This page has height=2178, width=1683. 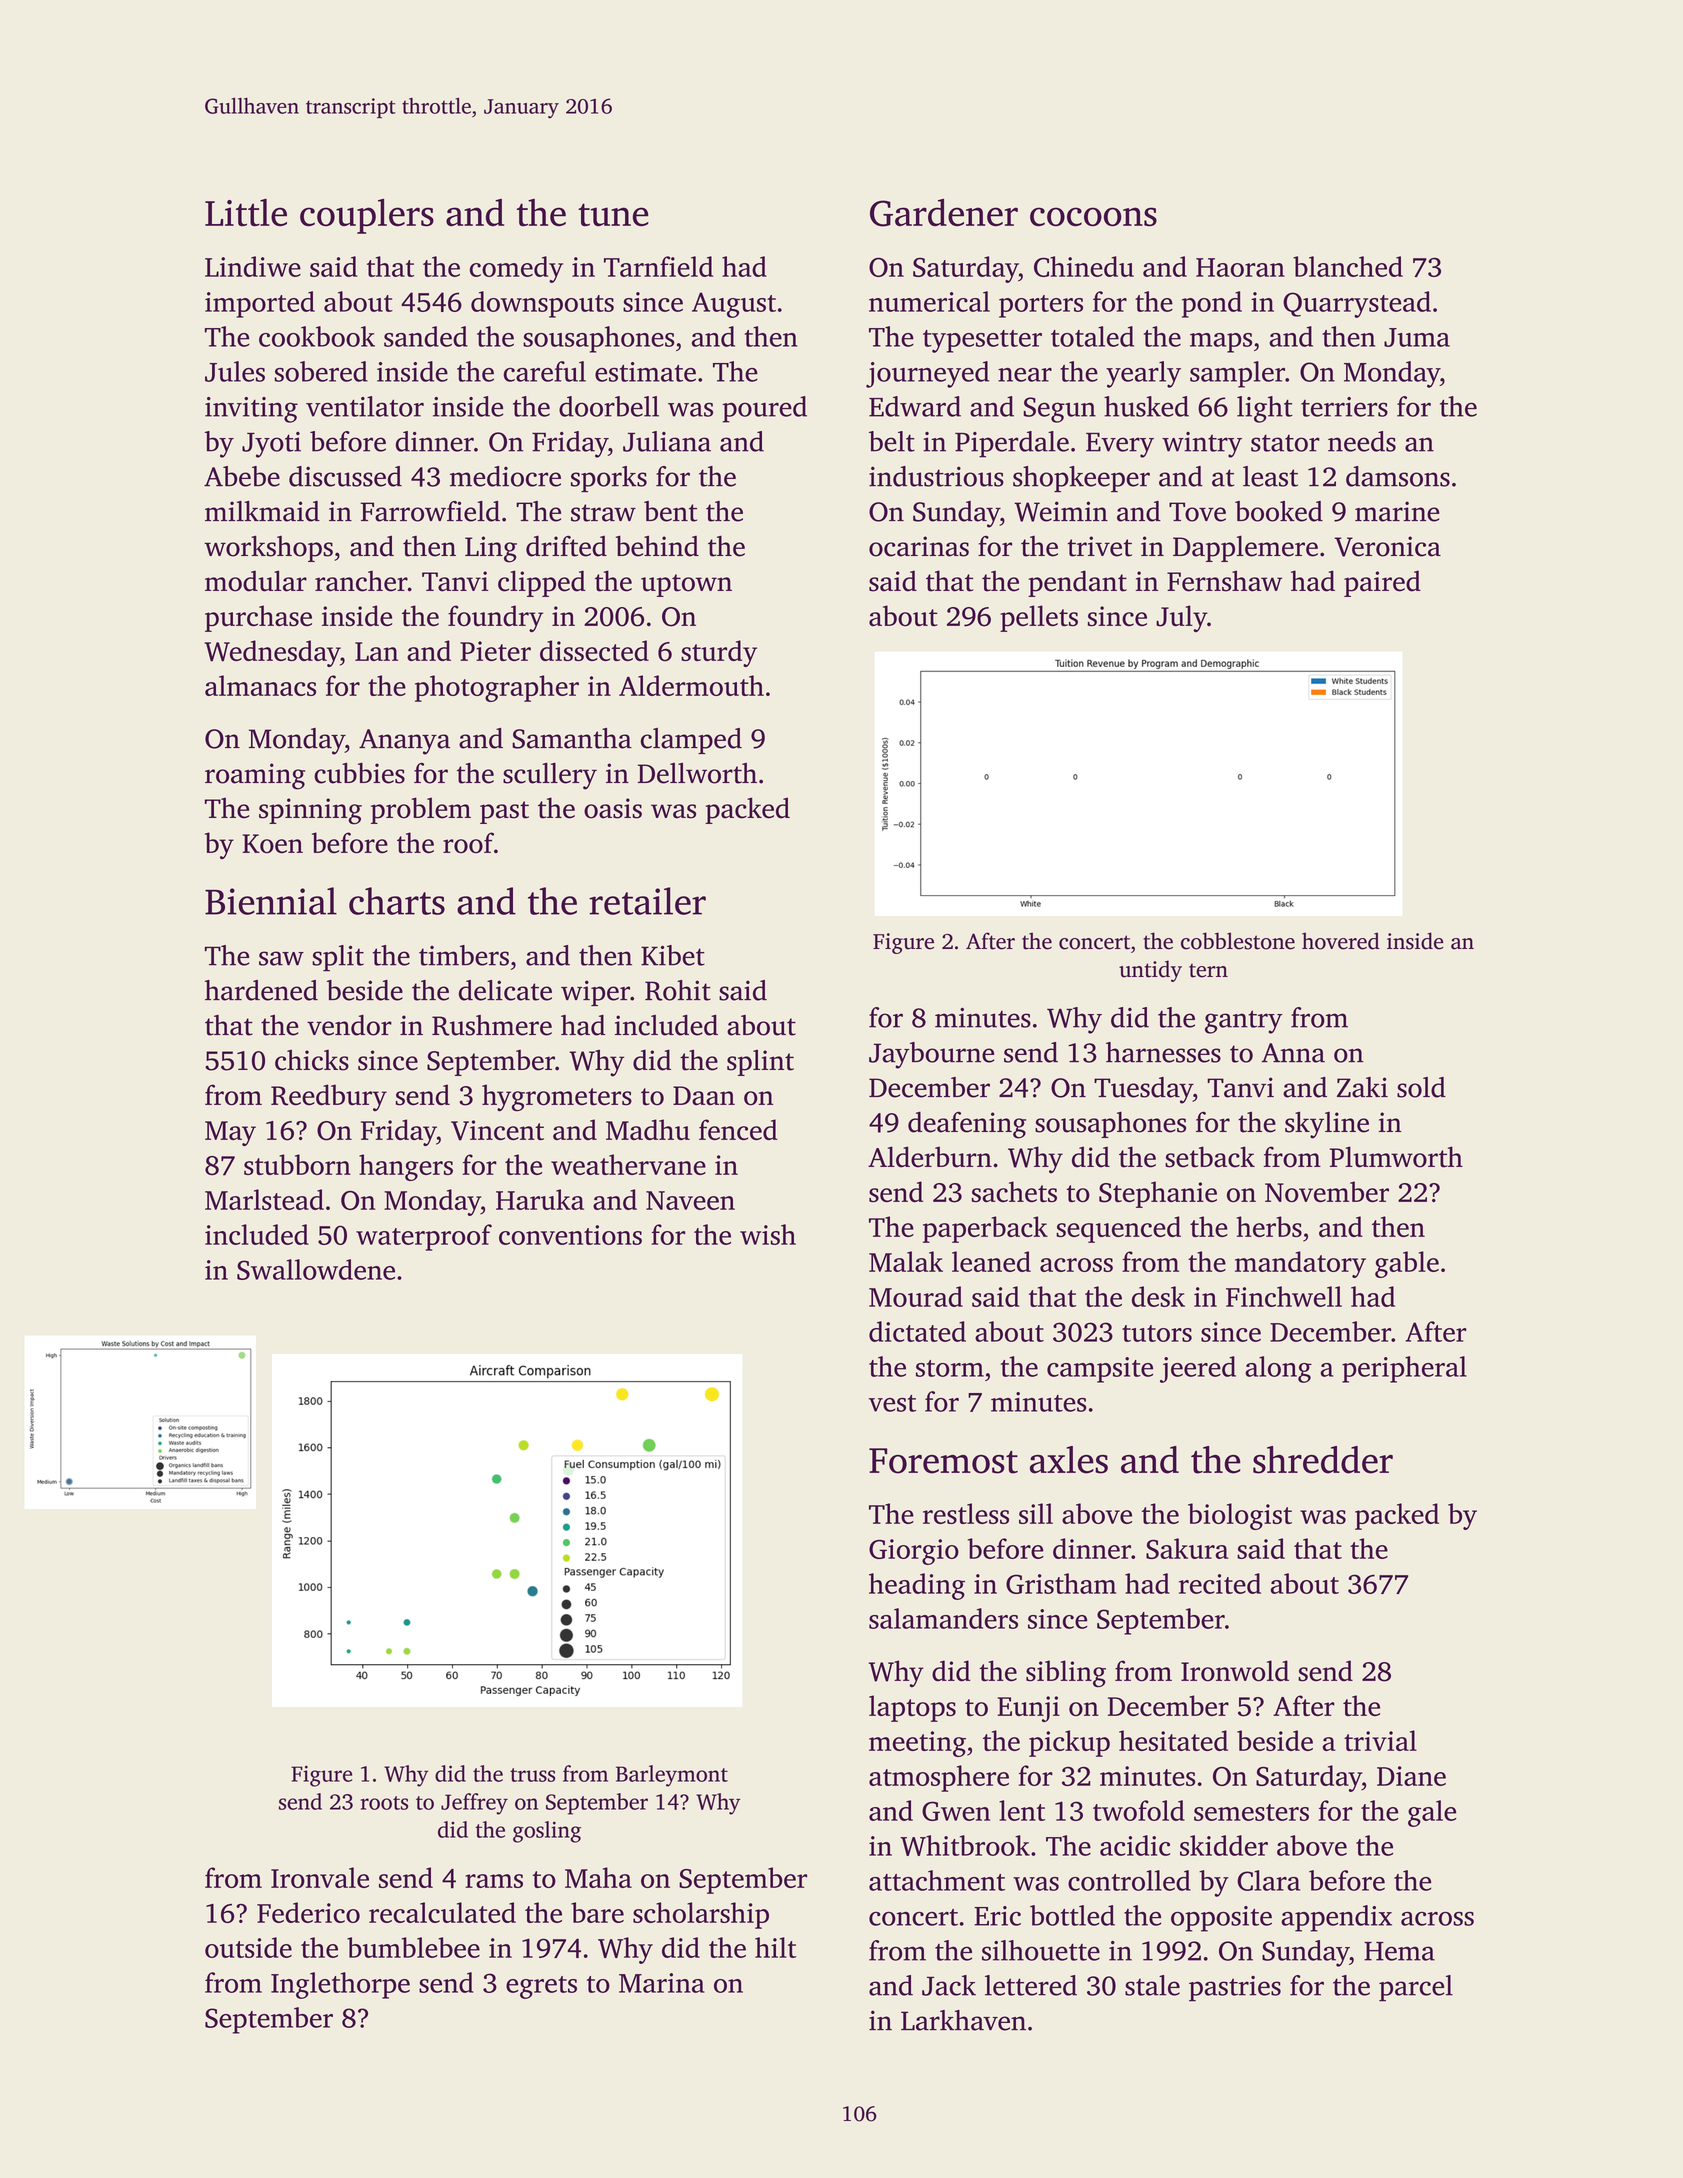 I want to click on cocoons, so click(x=1093, y=217).
